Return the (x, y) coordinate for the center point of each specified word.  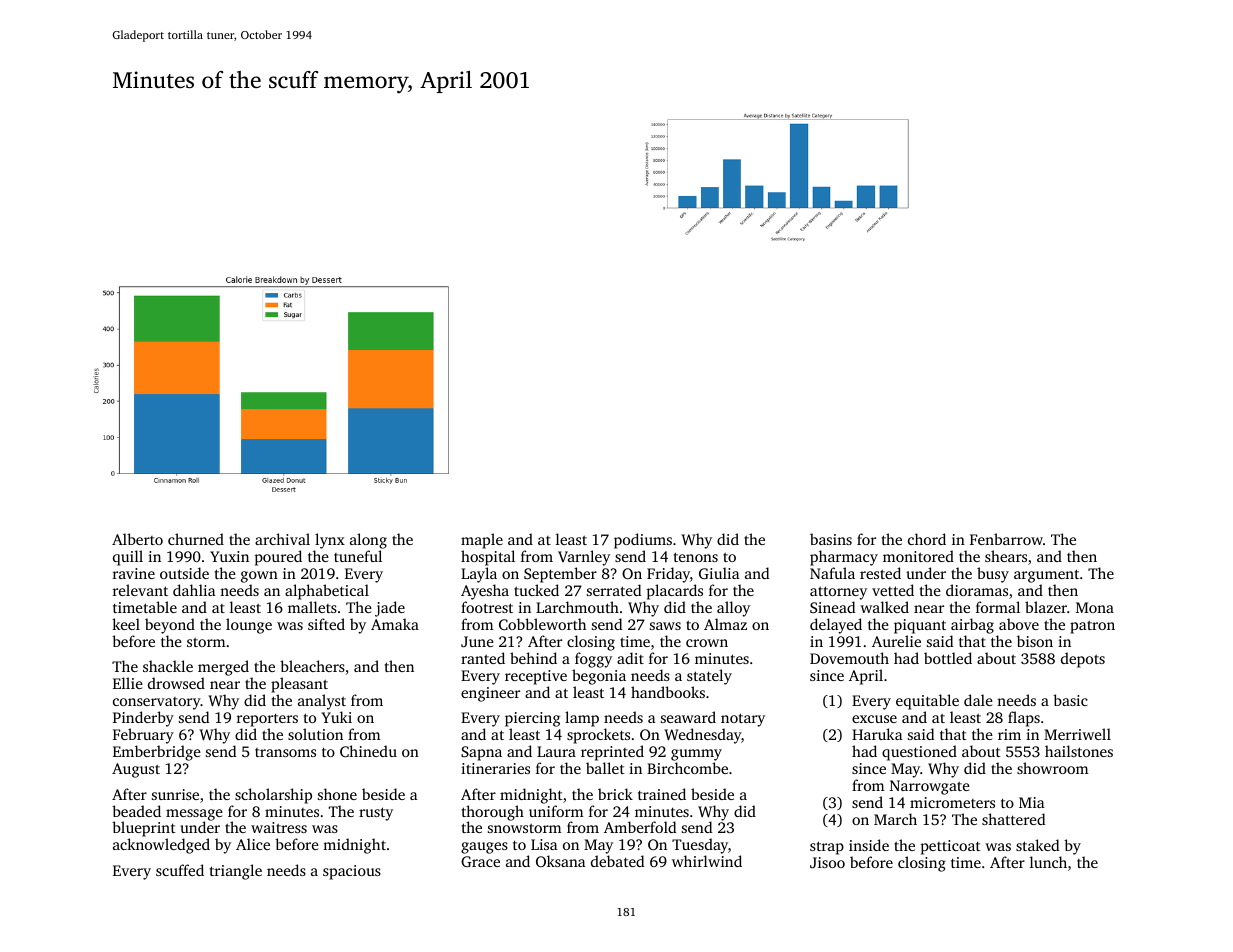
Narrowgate (930, 787)
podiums (643, 541)
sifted (326, 624)
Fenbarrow (1006, 539)
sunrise (175, 794)
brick (615, 794)
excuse (874, 719)
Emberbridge (157, 753)
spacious (352, 872)
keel (126, 624)
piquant (920, 626)
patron (1092, 627)
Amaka (395, 624)
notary (743, 720)
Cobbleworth (542, 624)
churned (196, 539)
